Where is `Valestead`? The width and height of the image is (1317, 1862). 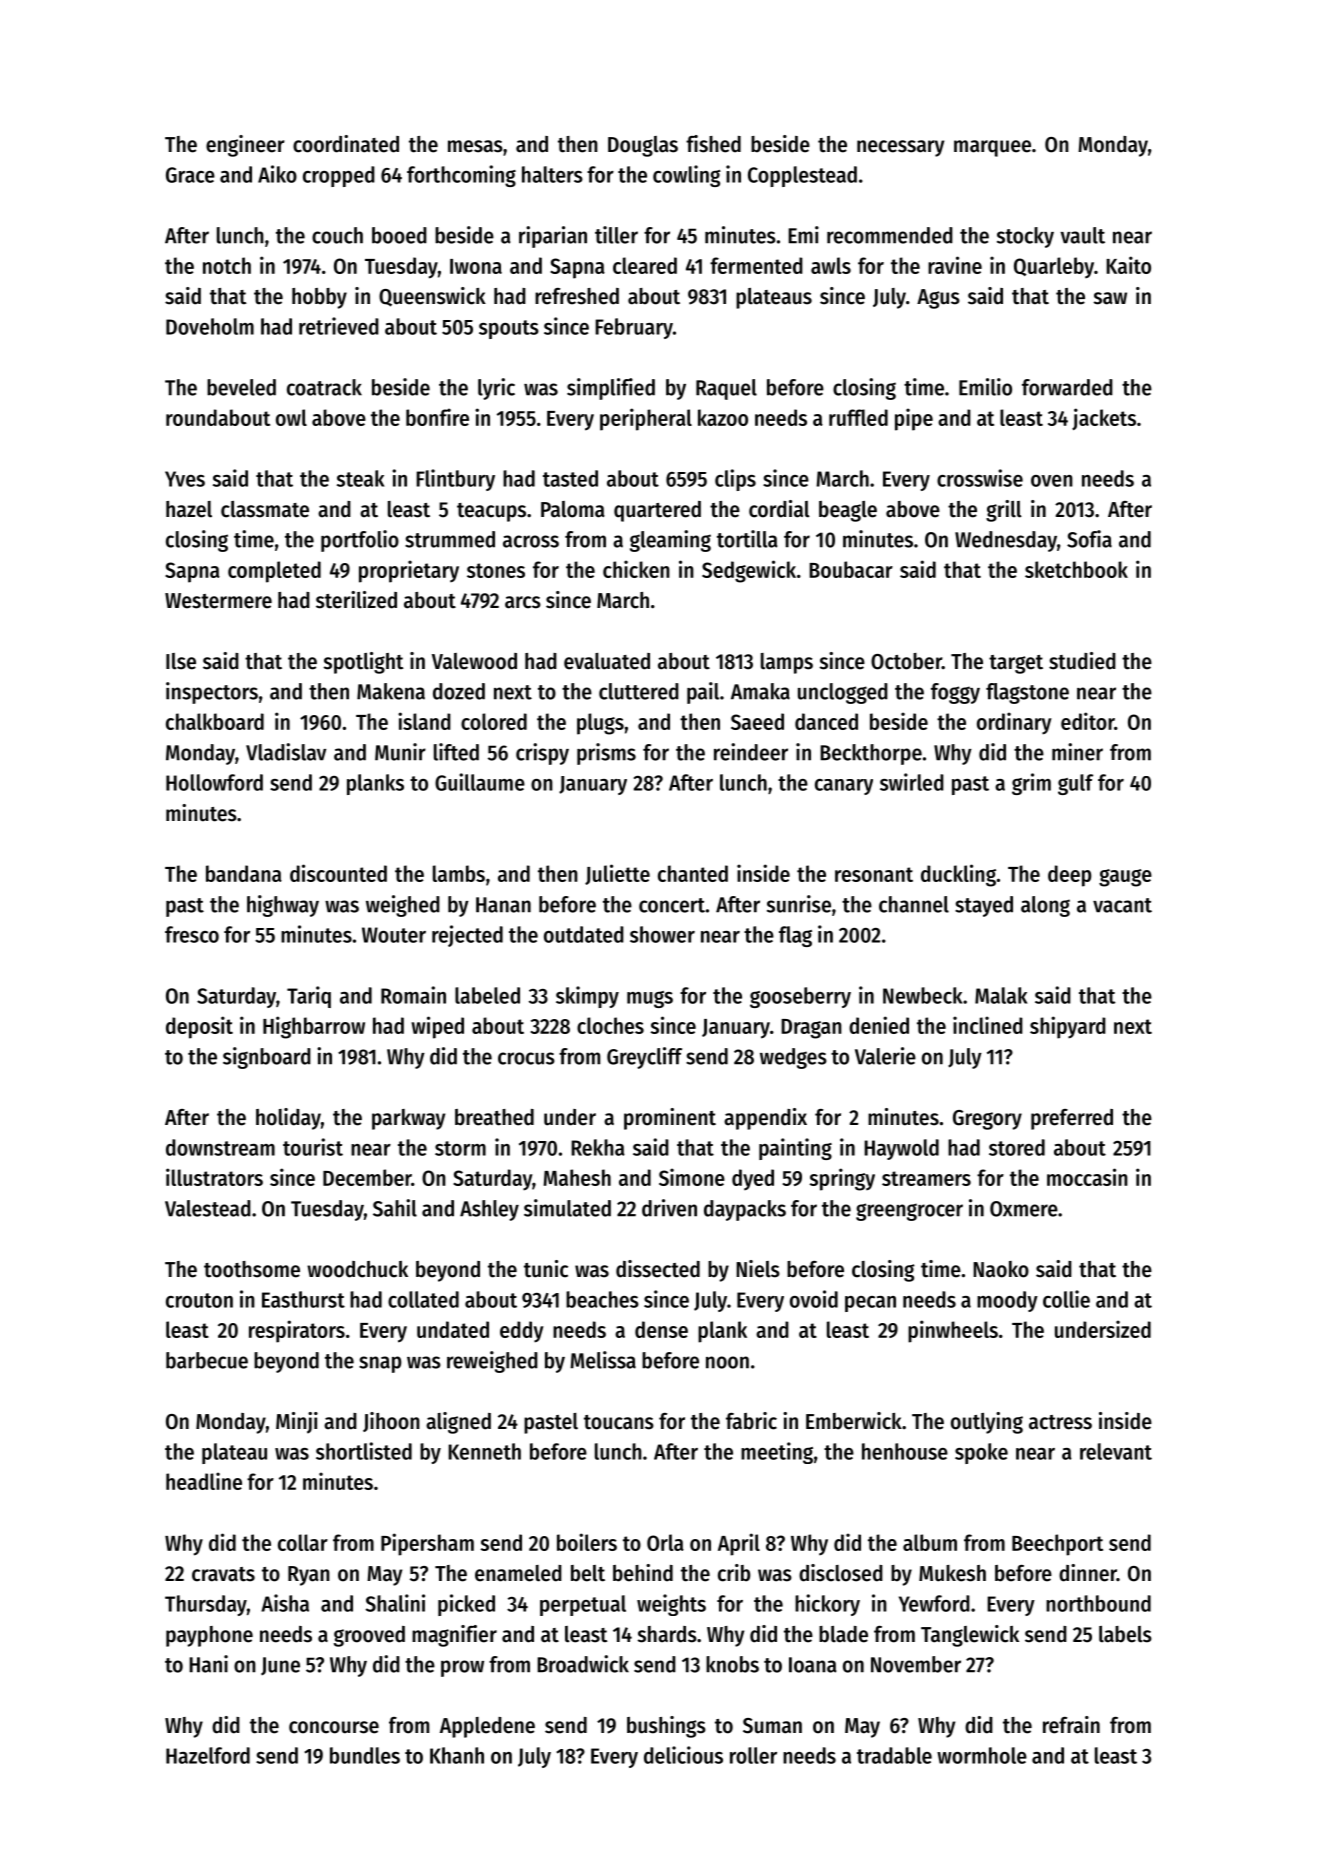 Valestead is located at coordinates (208, 1208).
